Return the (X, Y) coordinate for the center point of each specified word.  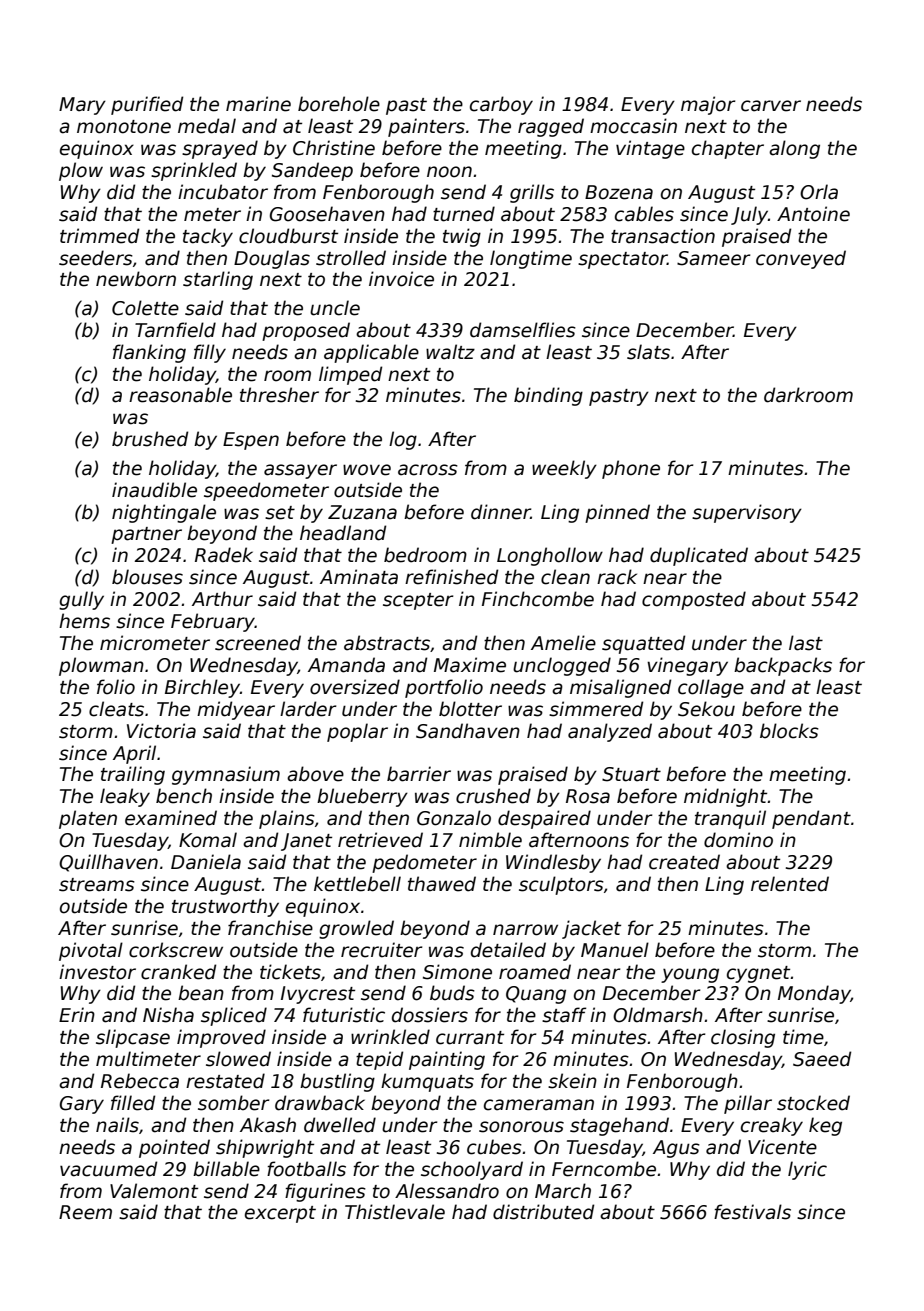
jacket (591, 929)
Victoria (161, 731)
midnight (725, 797)
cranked (178, 972)
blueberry (362, 797)
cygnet (758, 974)
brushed (150, 439)
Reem (85, 1212)
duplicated (699, 556)
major (708, 105)
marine (258, 104)
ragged (551, 127)
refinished (451, 577)
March (563, 1191)
